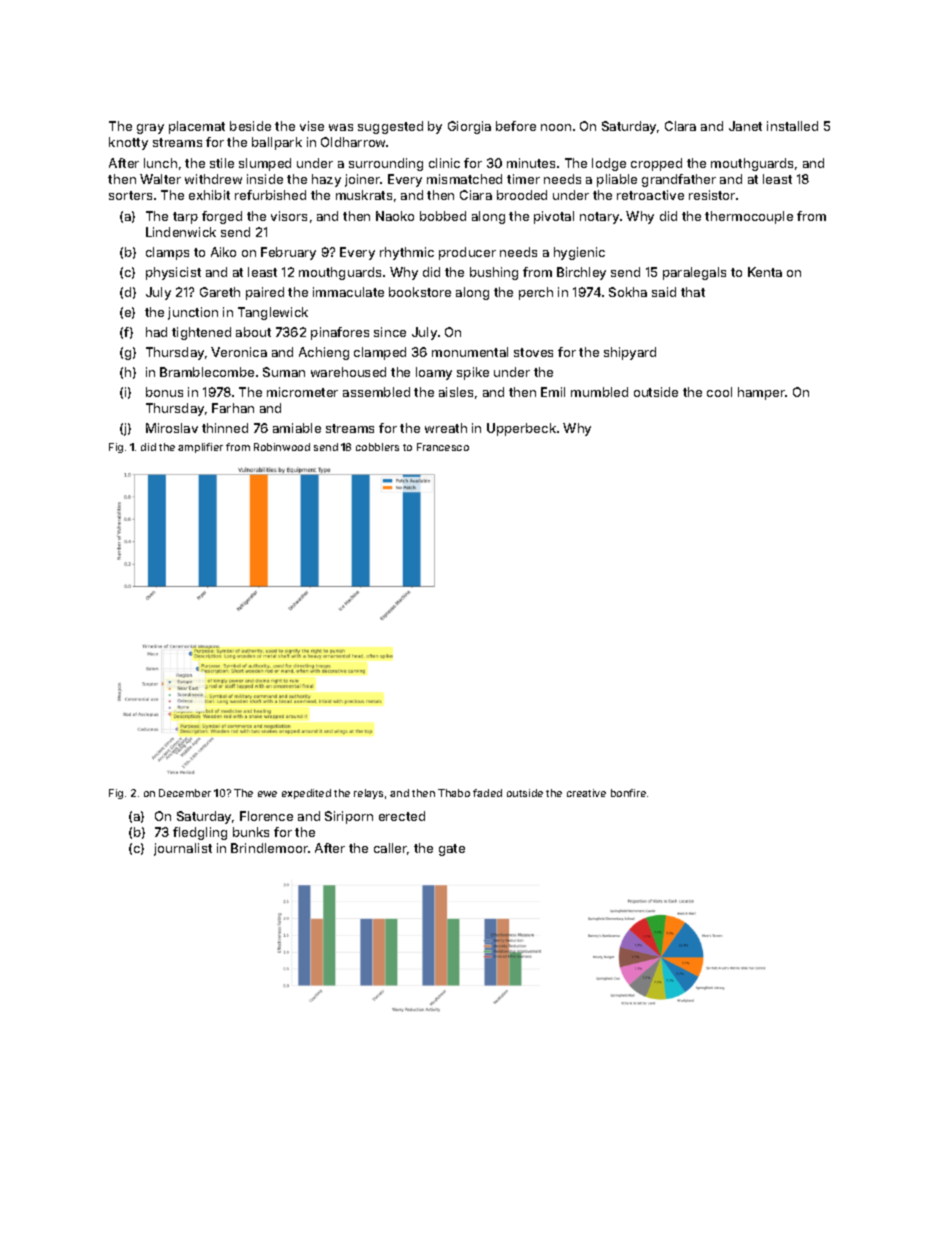  I want to click on amplifier, so click(200, 448).
